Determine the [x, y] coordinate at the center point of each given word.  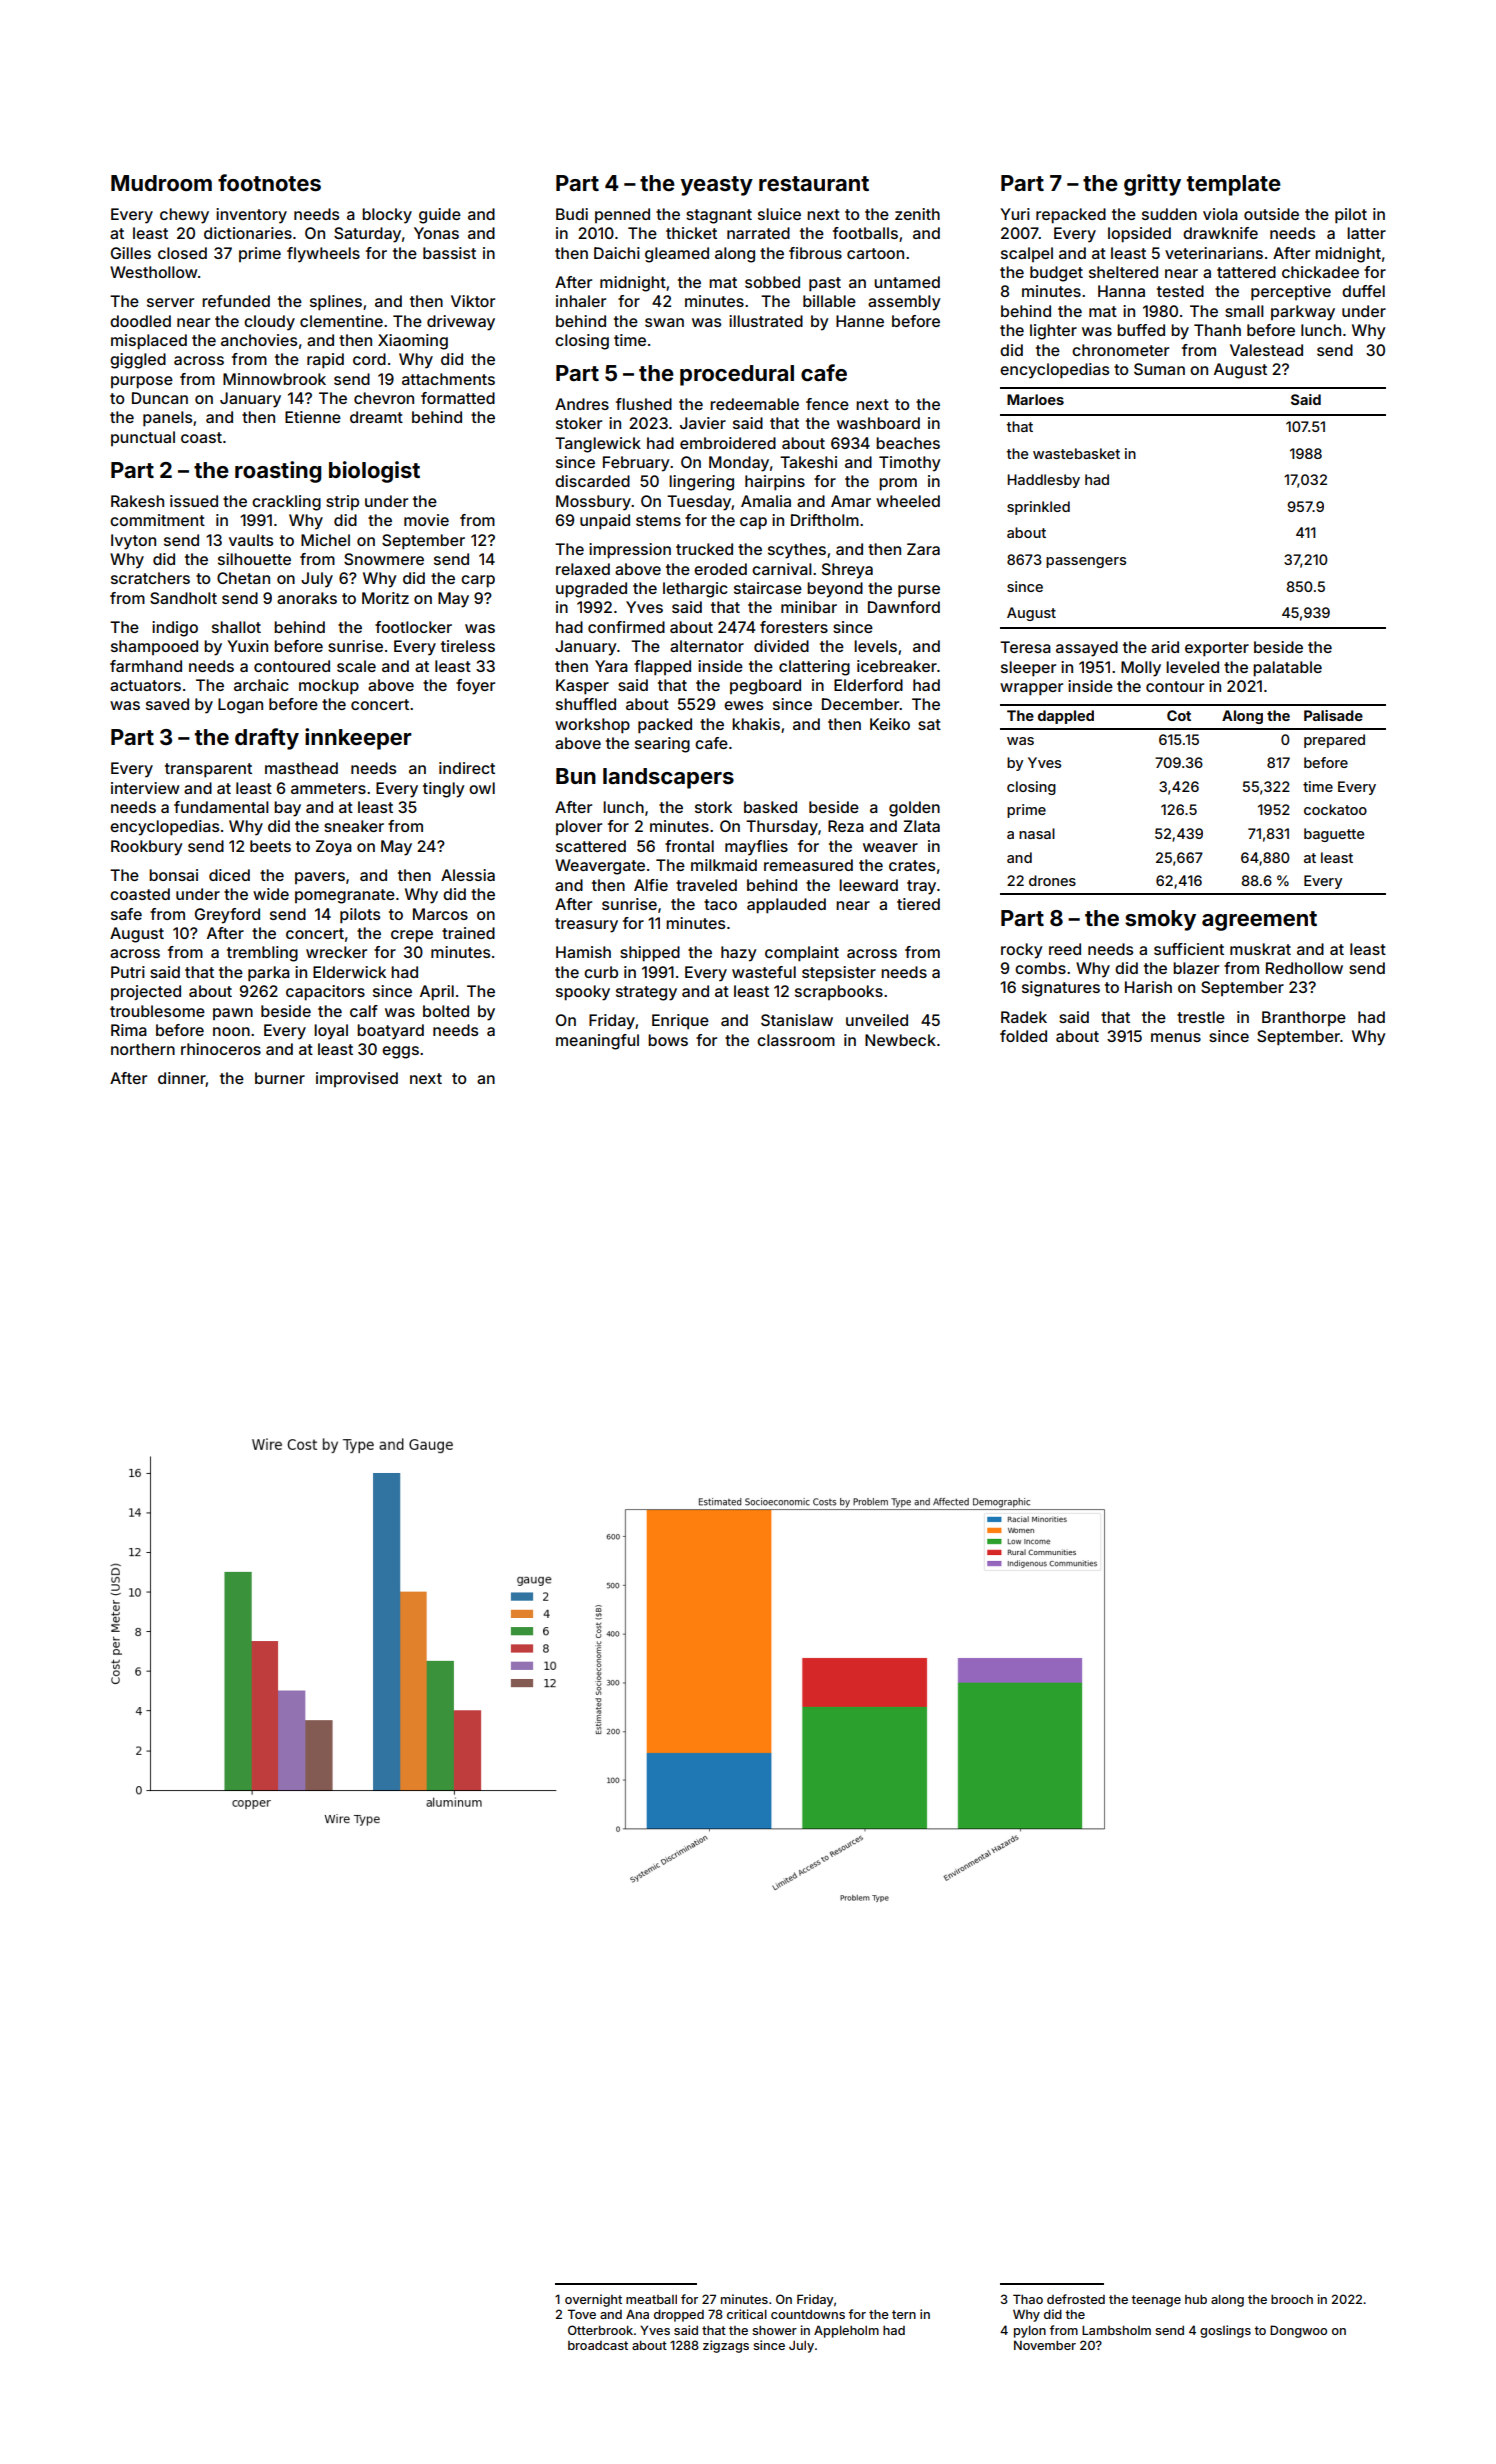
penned [622, 215]
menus [1176, 1037]
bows [668, 1040]
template [1234, 185]
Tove [582, 2314]
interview [145, 788]
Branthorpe [1304, 1018]
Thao [1028, 2299]
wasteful [764, 972]
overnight [593, 2300]
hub [1196, 2299]
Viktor [473, 301]
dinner [182, 1079]
